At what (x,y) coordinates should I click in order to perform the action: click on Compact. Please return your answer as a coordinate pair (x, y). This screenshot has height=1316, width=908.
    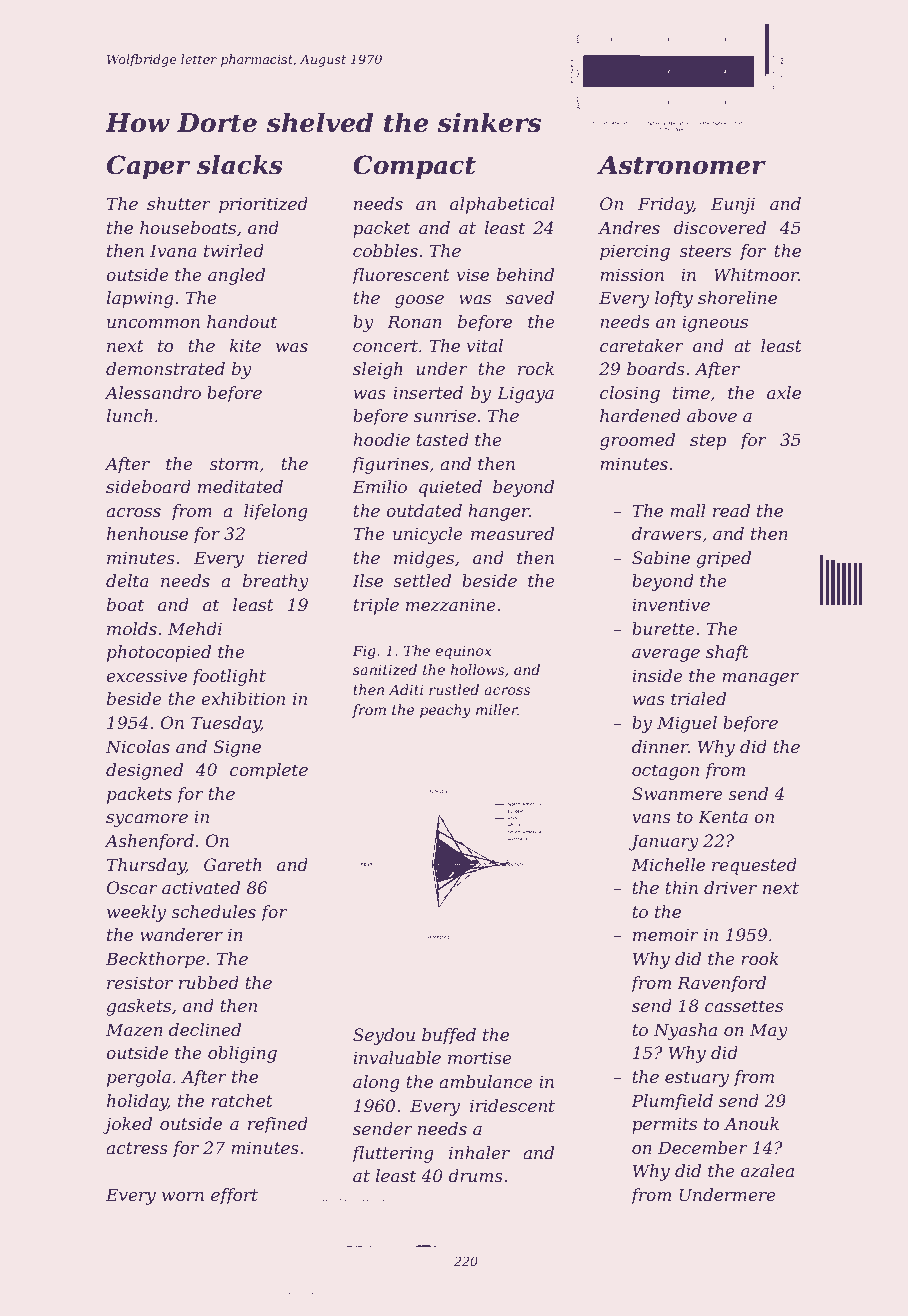
    Looking at the image, I should click on (414, 167).
